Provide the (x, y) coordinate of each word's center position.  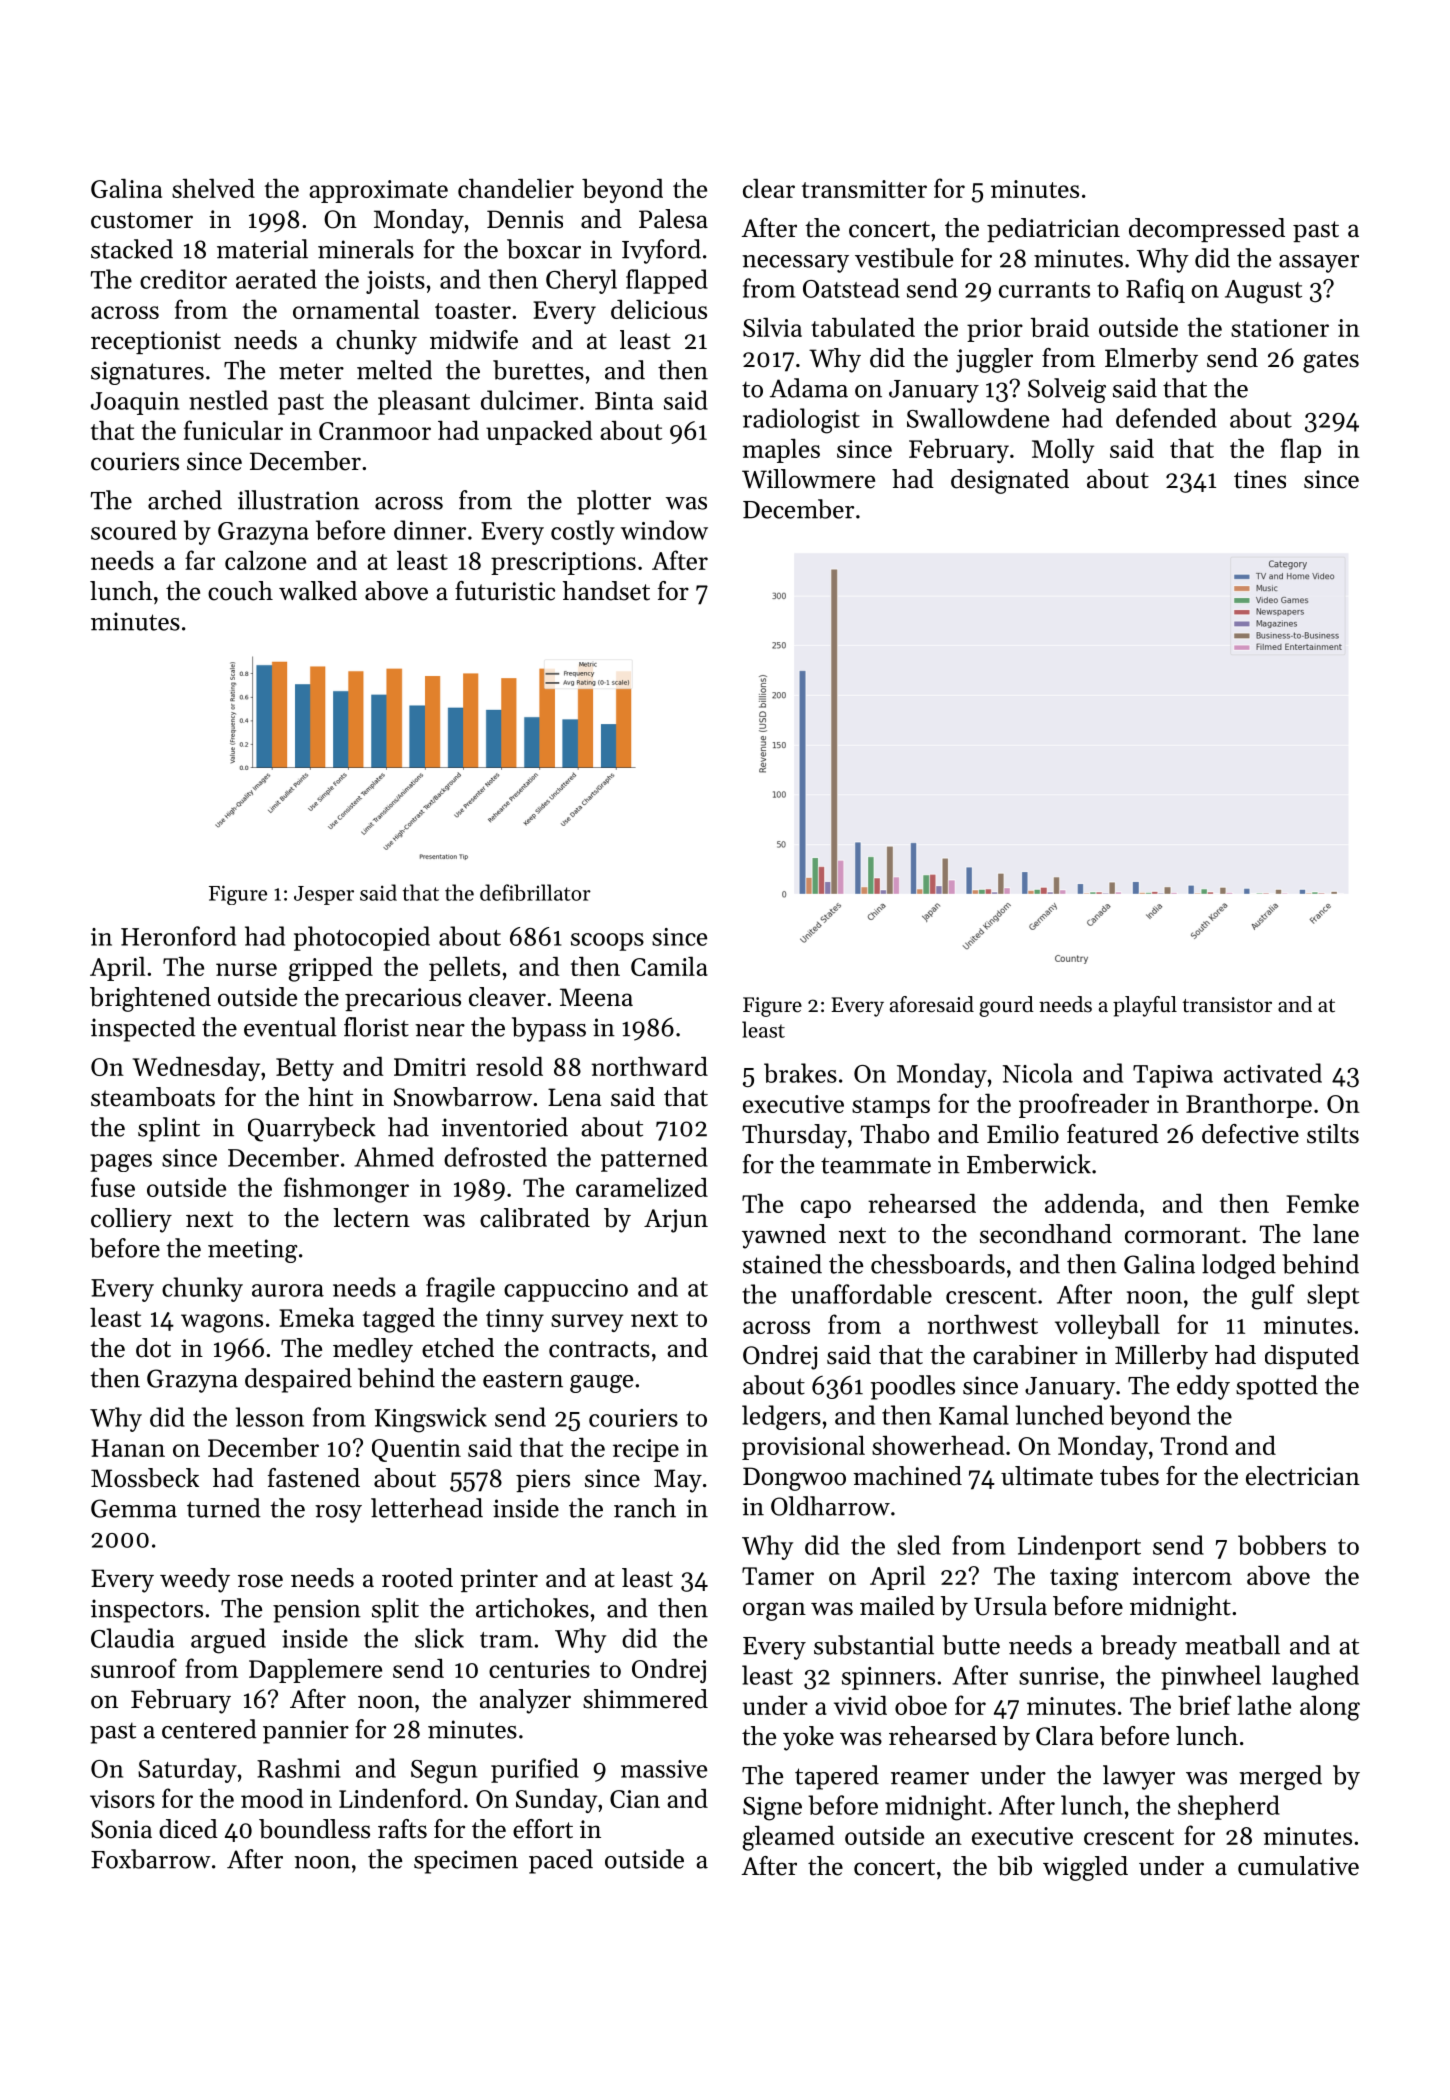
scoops (607, 942)
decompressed (1207, 230)
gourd (1006, 1006)
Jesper (324, 895)
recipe (646, 1450)
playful (1145, 1006)
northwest (982, 1324)
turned (224, 1508)
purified (535, 1770)
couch (240, 591)
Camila (669, 966)
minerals (366, 249)
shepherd (1229, 1807)
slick (439, 1638)
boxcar (544, 249)
